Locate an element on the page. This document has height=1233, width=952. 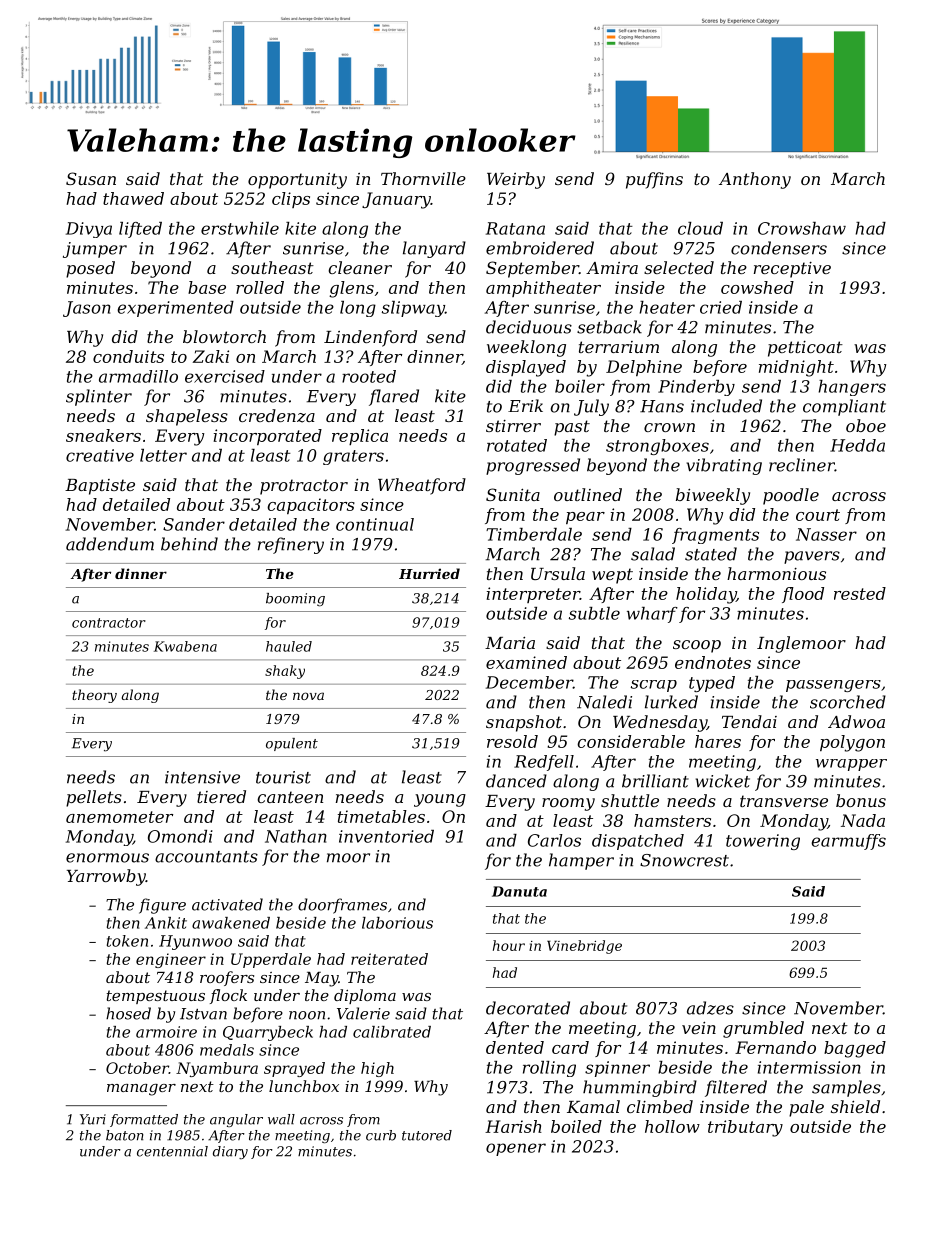
incorporated is located at coordinates (267, 437).
